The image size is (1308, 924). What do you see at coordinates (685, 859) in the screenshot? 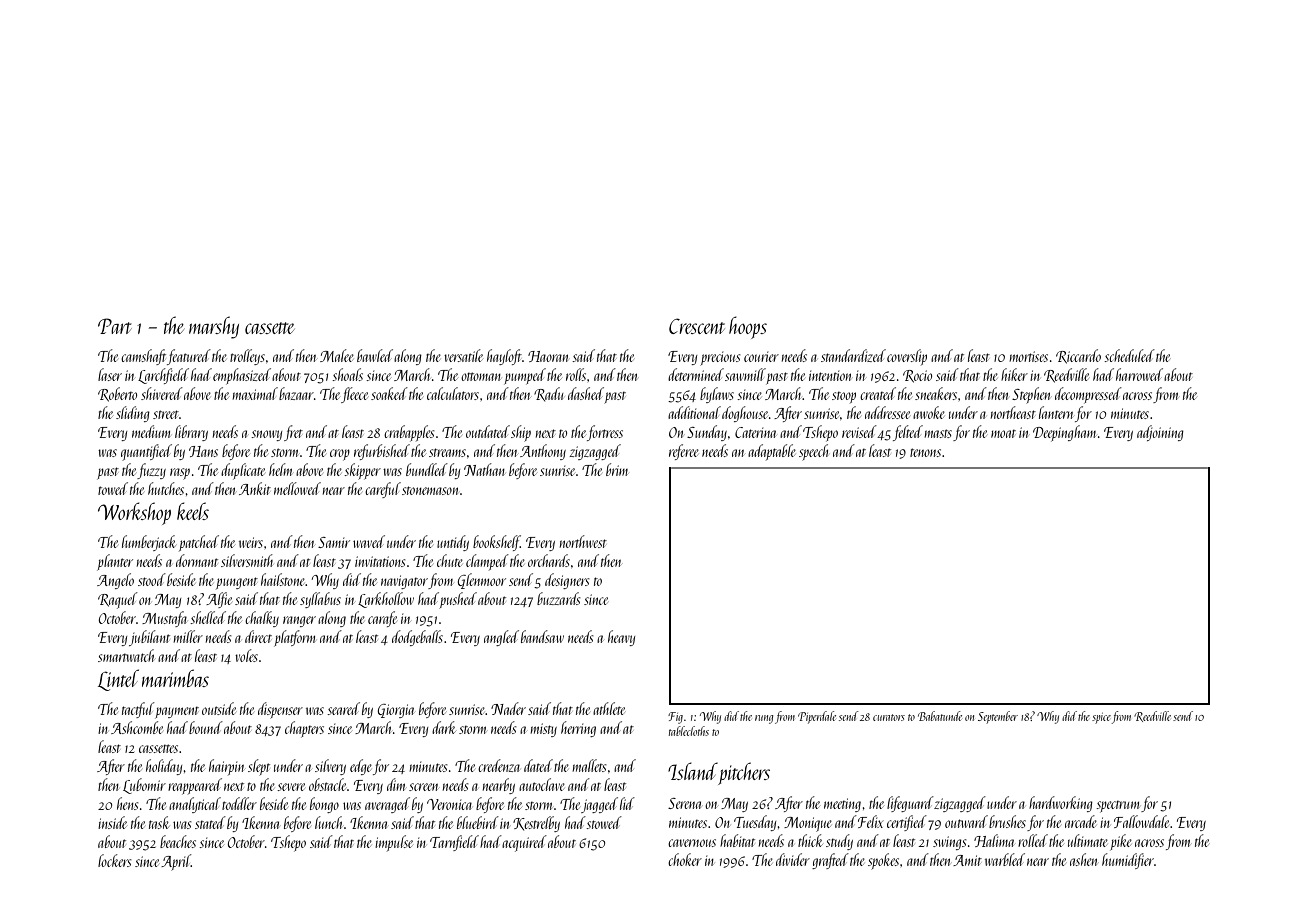
I see `choker` at bounding box center [685, 859].
